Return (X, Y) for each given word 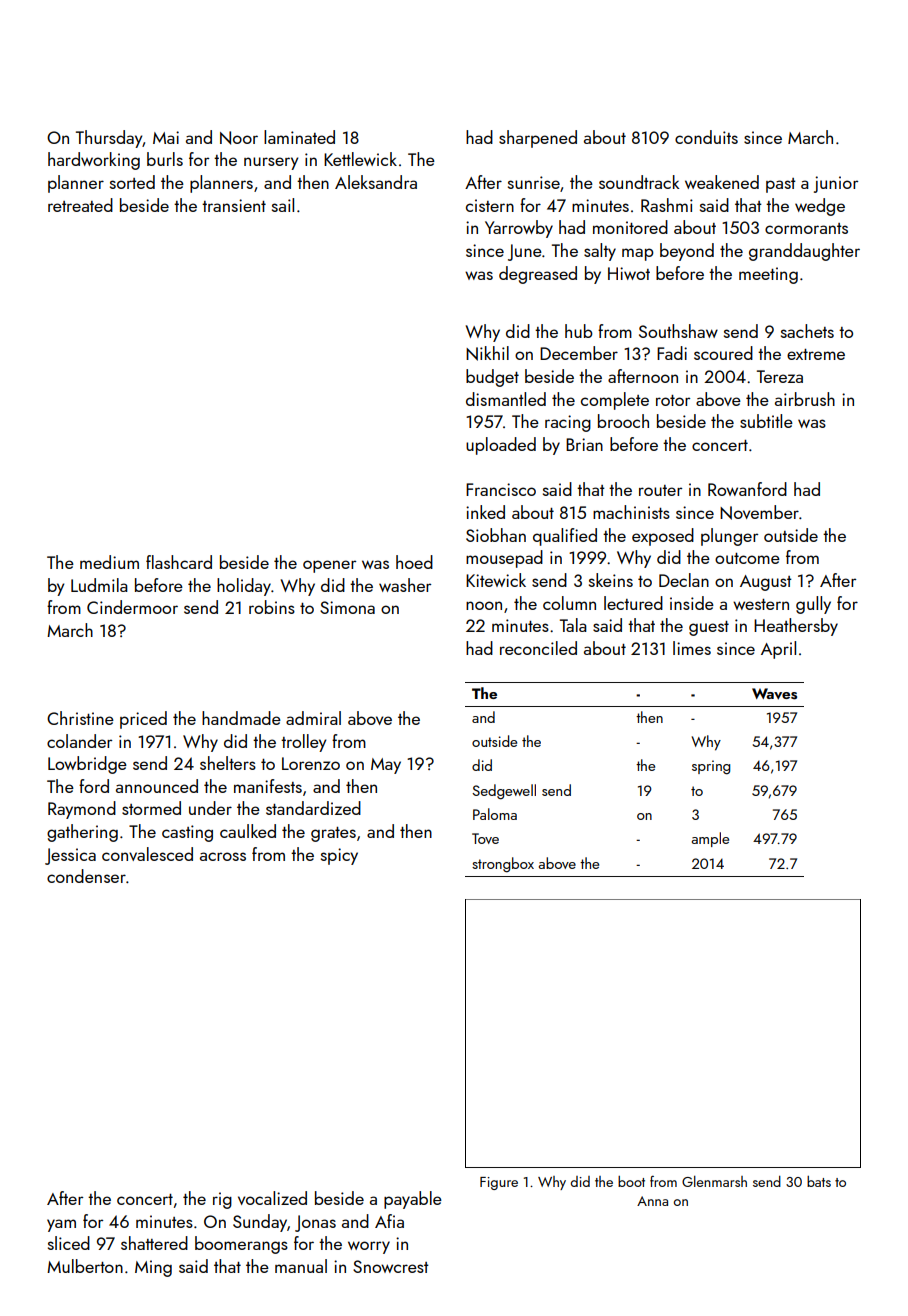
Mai (166, 137)
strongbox (503, 865)
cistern (490, 205)
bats (819, 1181)
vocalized (272, 1198)
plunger (729, 537)
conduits (706, 137)
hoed (414, 562)
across (223, 856)
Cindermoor (132, 607)
